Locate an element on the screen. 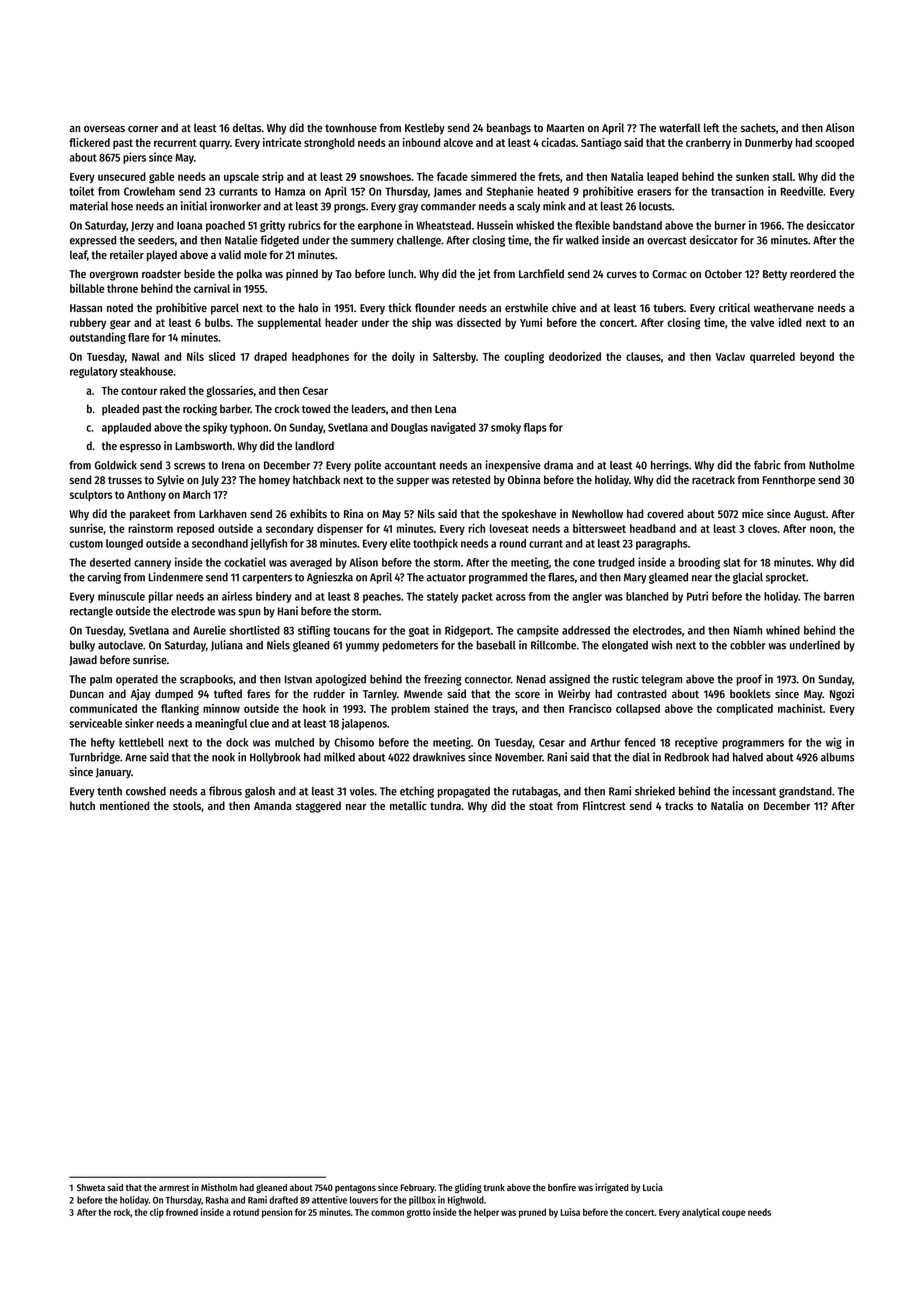  trunk is located at coordinates (494, 1187).
